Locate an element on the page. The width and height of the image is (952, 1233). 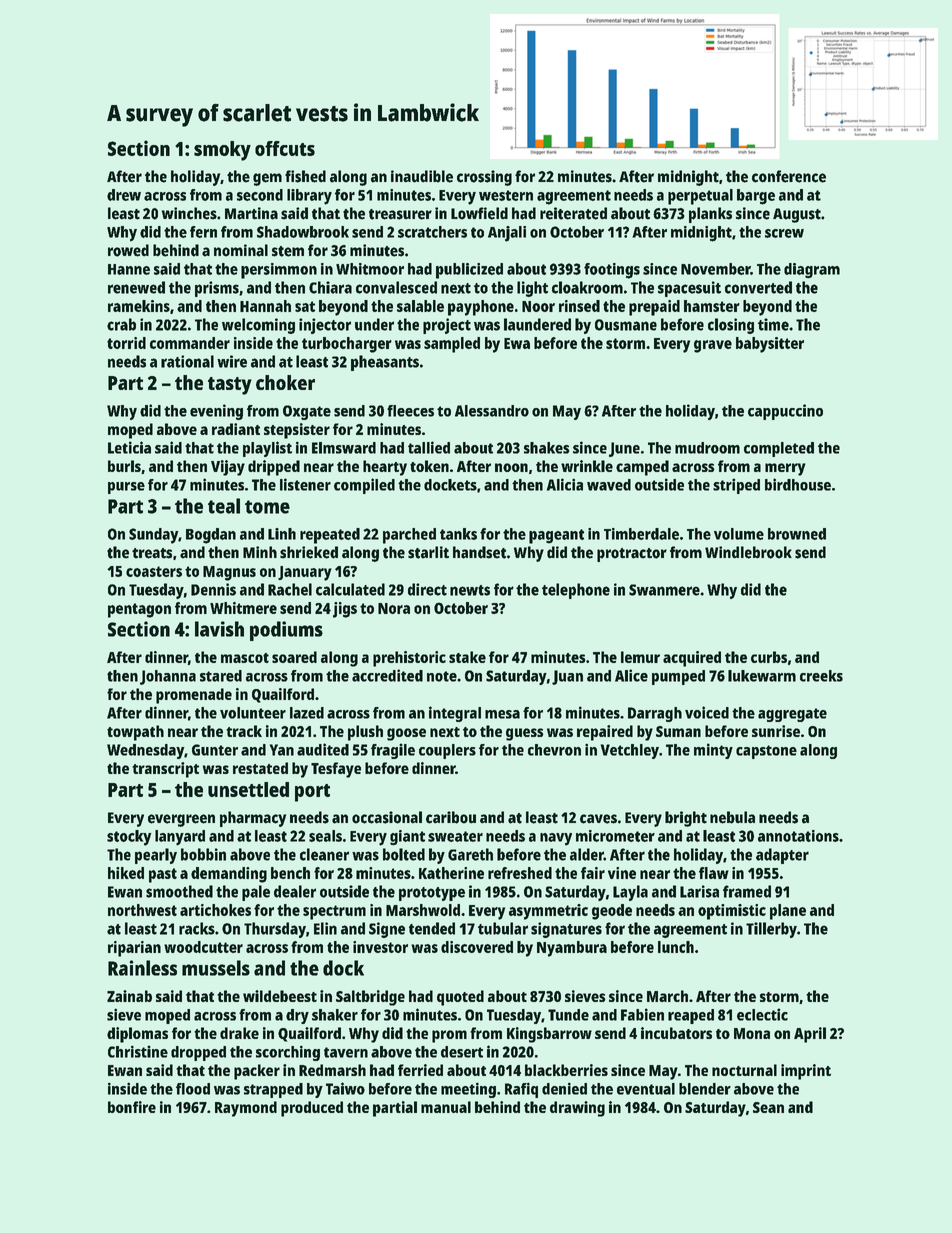
imprint is located at coordinates (806, 1072).
